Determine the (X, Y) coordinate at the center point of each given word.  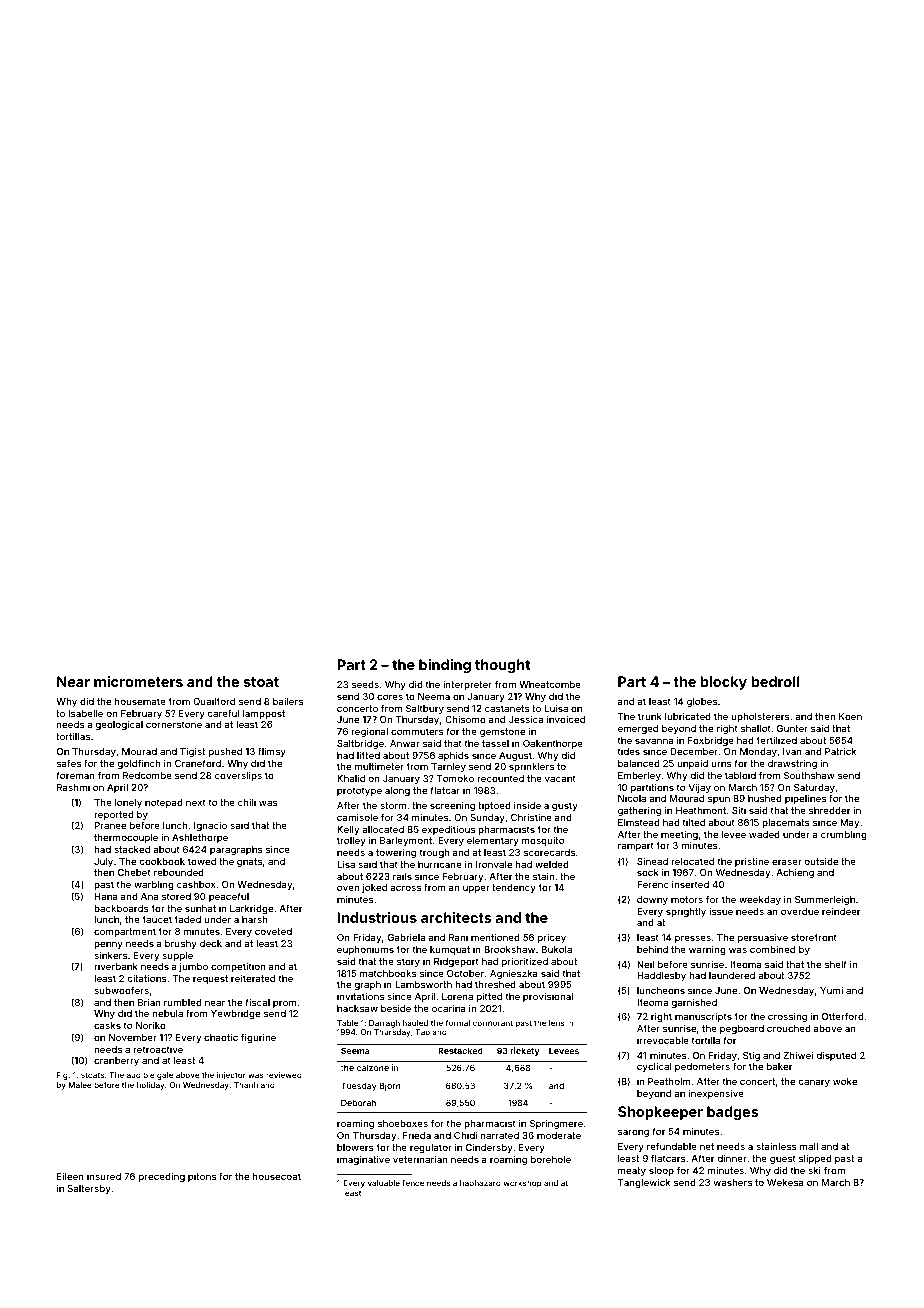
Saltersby (89, 1189)
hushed (765, 798)
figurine (258, 1038)
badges (733, 1113)
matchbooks (388, 973)
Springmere (556, 1124)
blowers (355, 1147)
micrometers (138, 681)
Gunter (792, 728)
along (397, 791)
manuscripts (703, 1017)
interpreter (467, 685)
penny (108, 945)
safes (69, 763)
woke (845, 1081)
